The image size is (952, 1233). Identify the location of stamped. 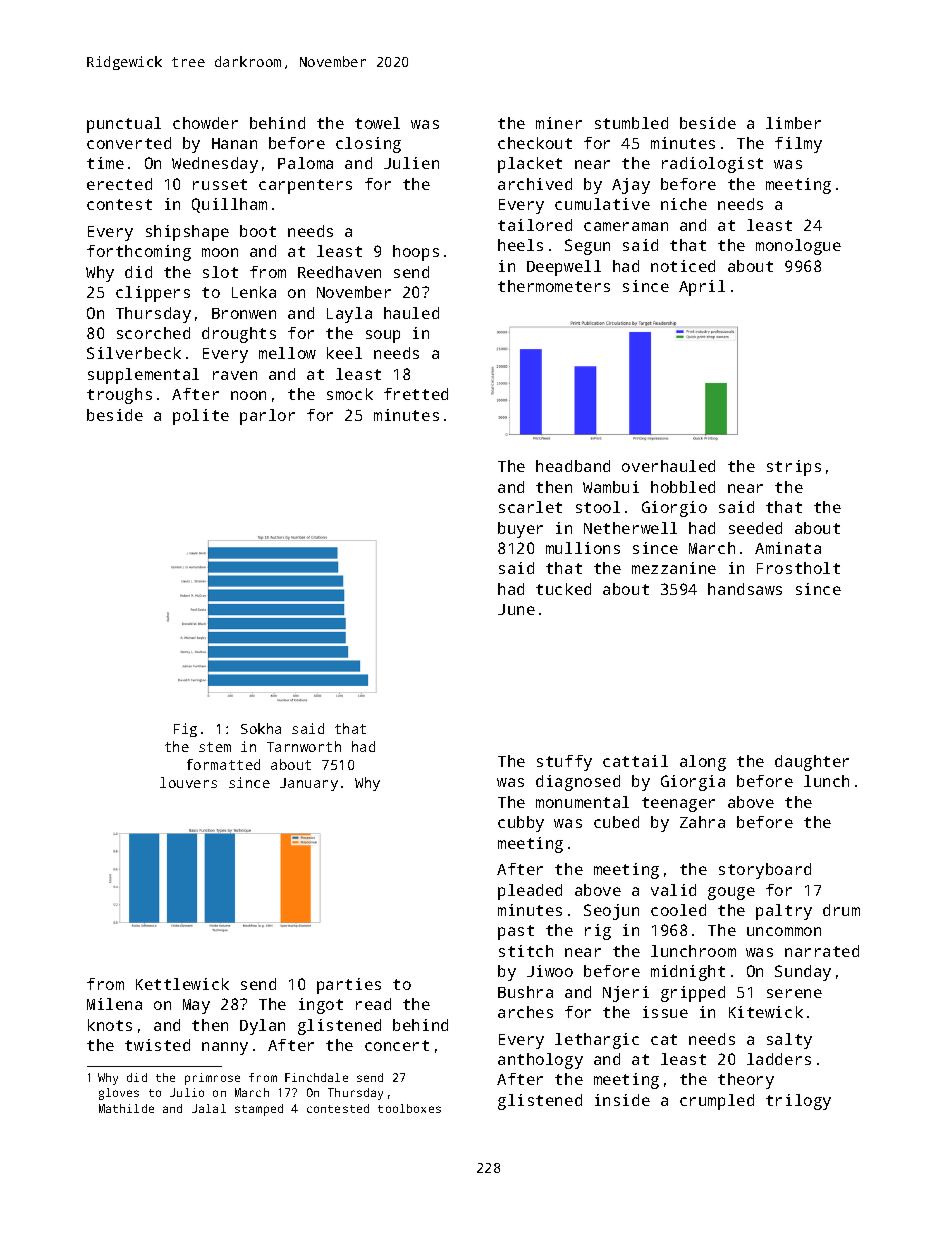
(259, 1110).
